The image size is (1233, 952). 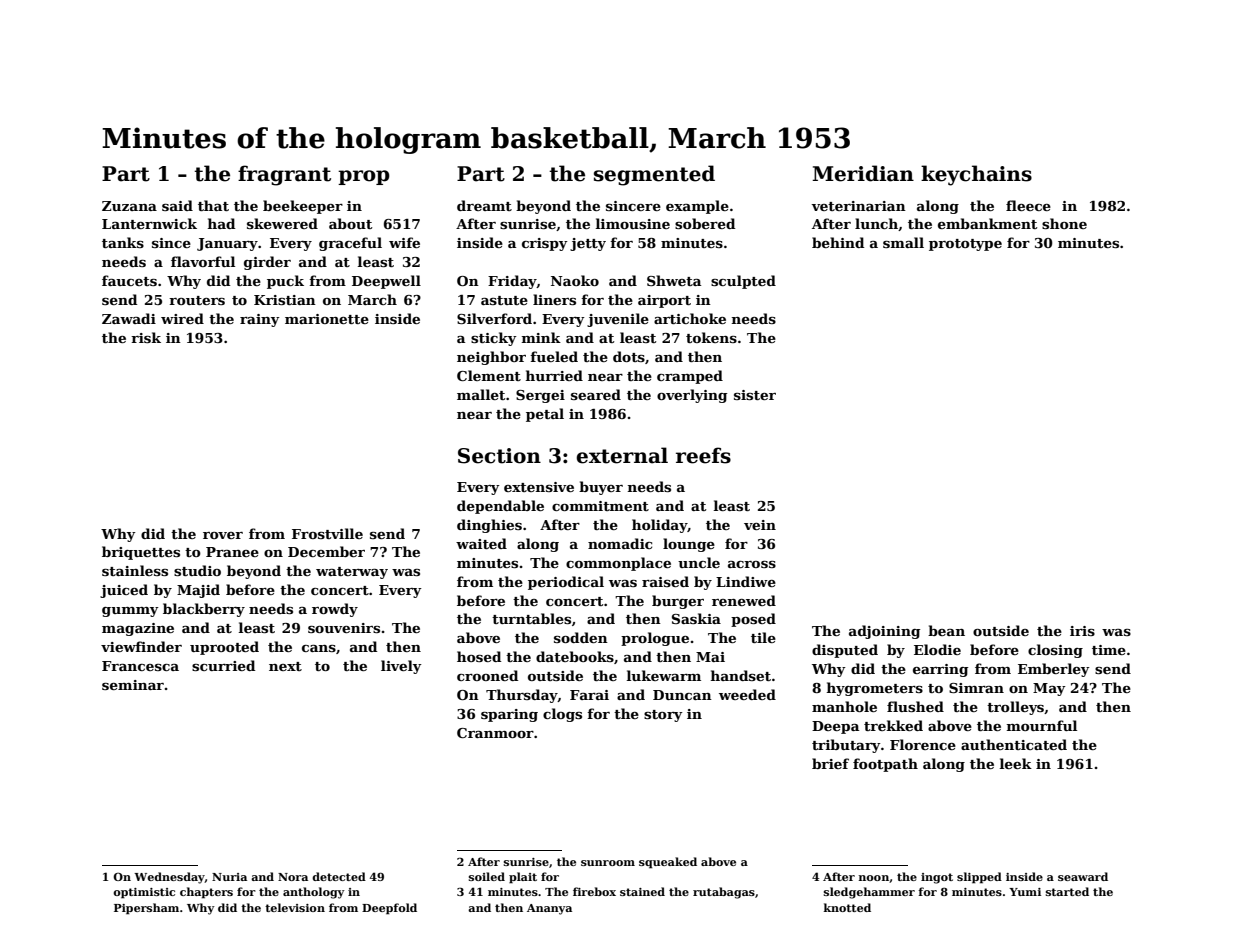 What do you see at coordinates (146, 909) in the document?
I see `Pipersham` at bounding box center [146, 909].
